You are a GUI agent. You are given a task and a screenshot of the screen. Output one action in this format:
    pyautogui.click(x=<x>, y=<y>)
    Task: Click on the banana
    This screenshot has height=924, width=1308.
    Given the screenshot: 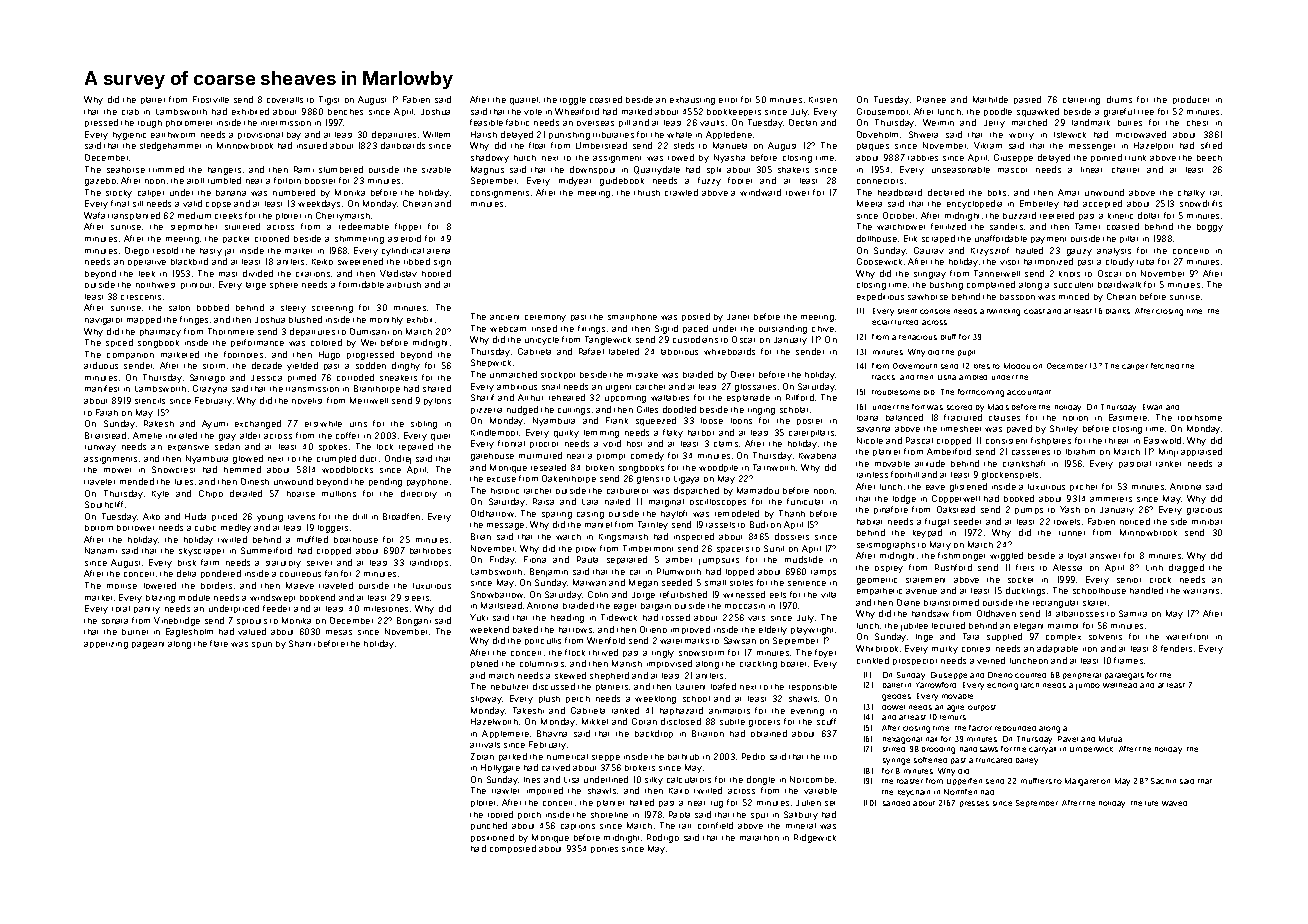 What is the action you would take?
    pyautogui.click(x=231, y=193)
